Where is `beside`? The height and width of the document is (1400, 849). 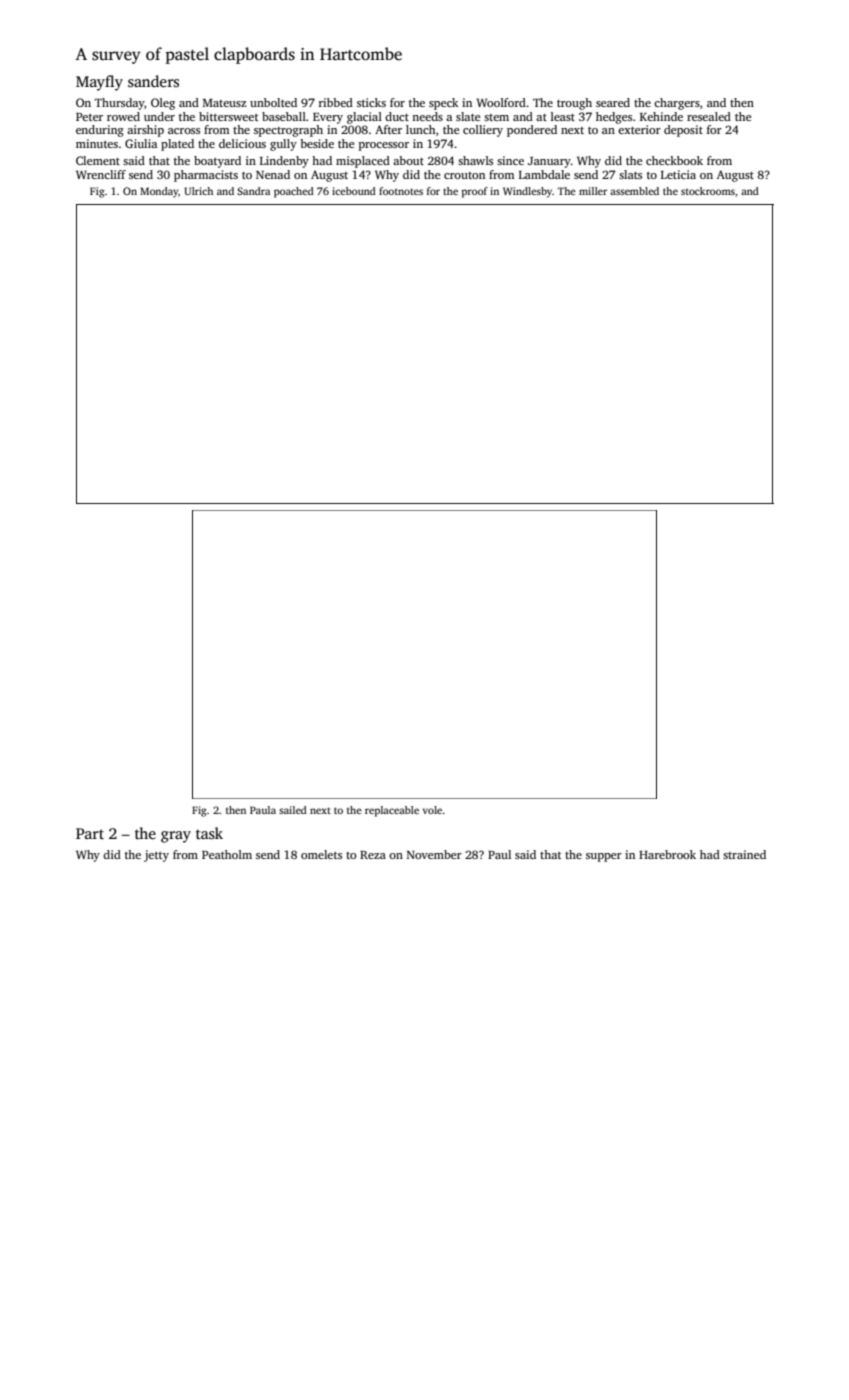 beside is located at coordinates (317, 143).
